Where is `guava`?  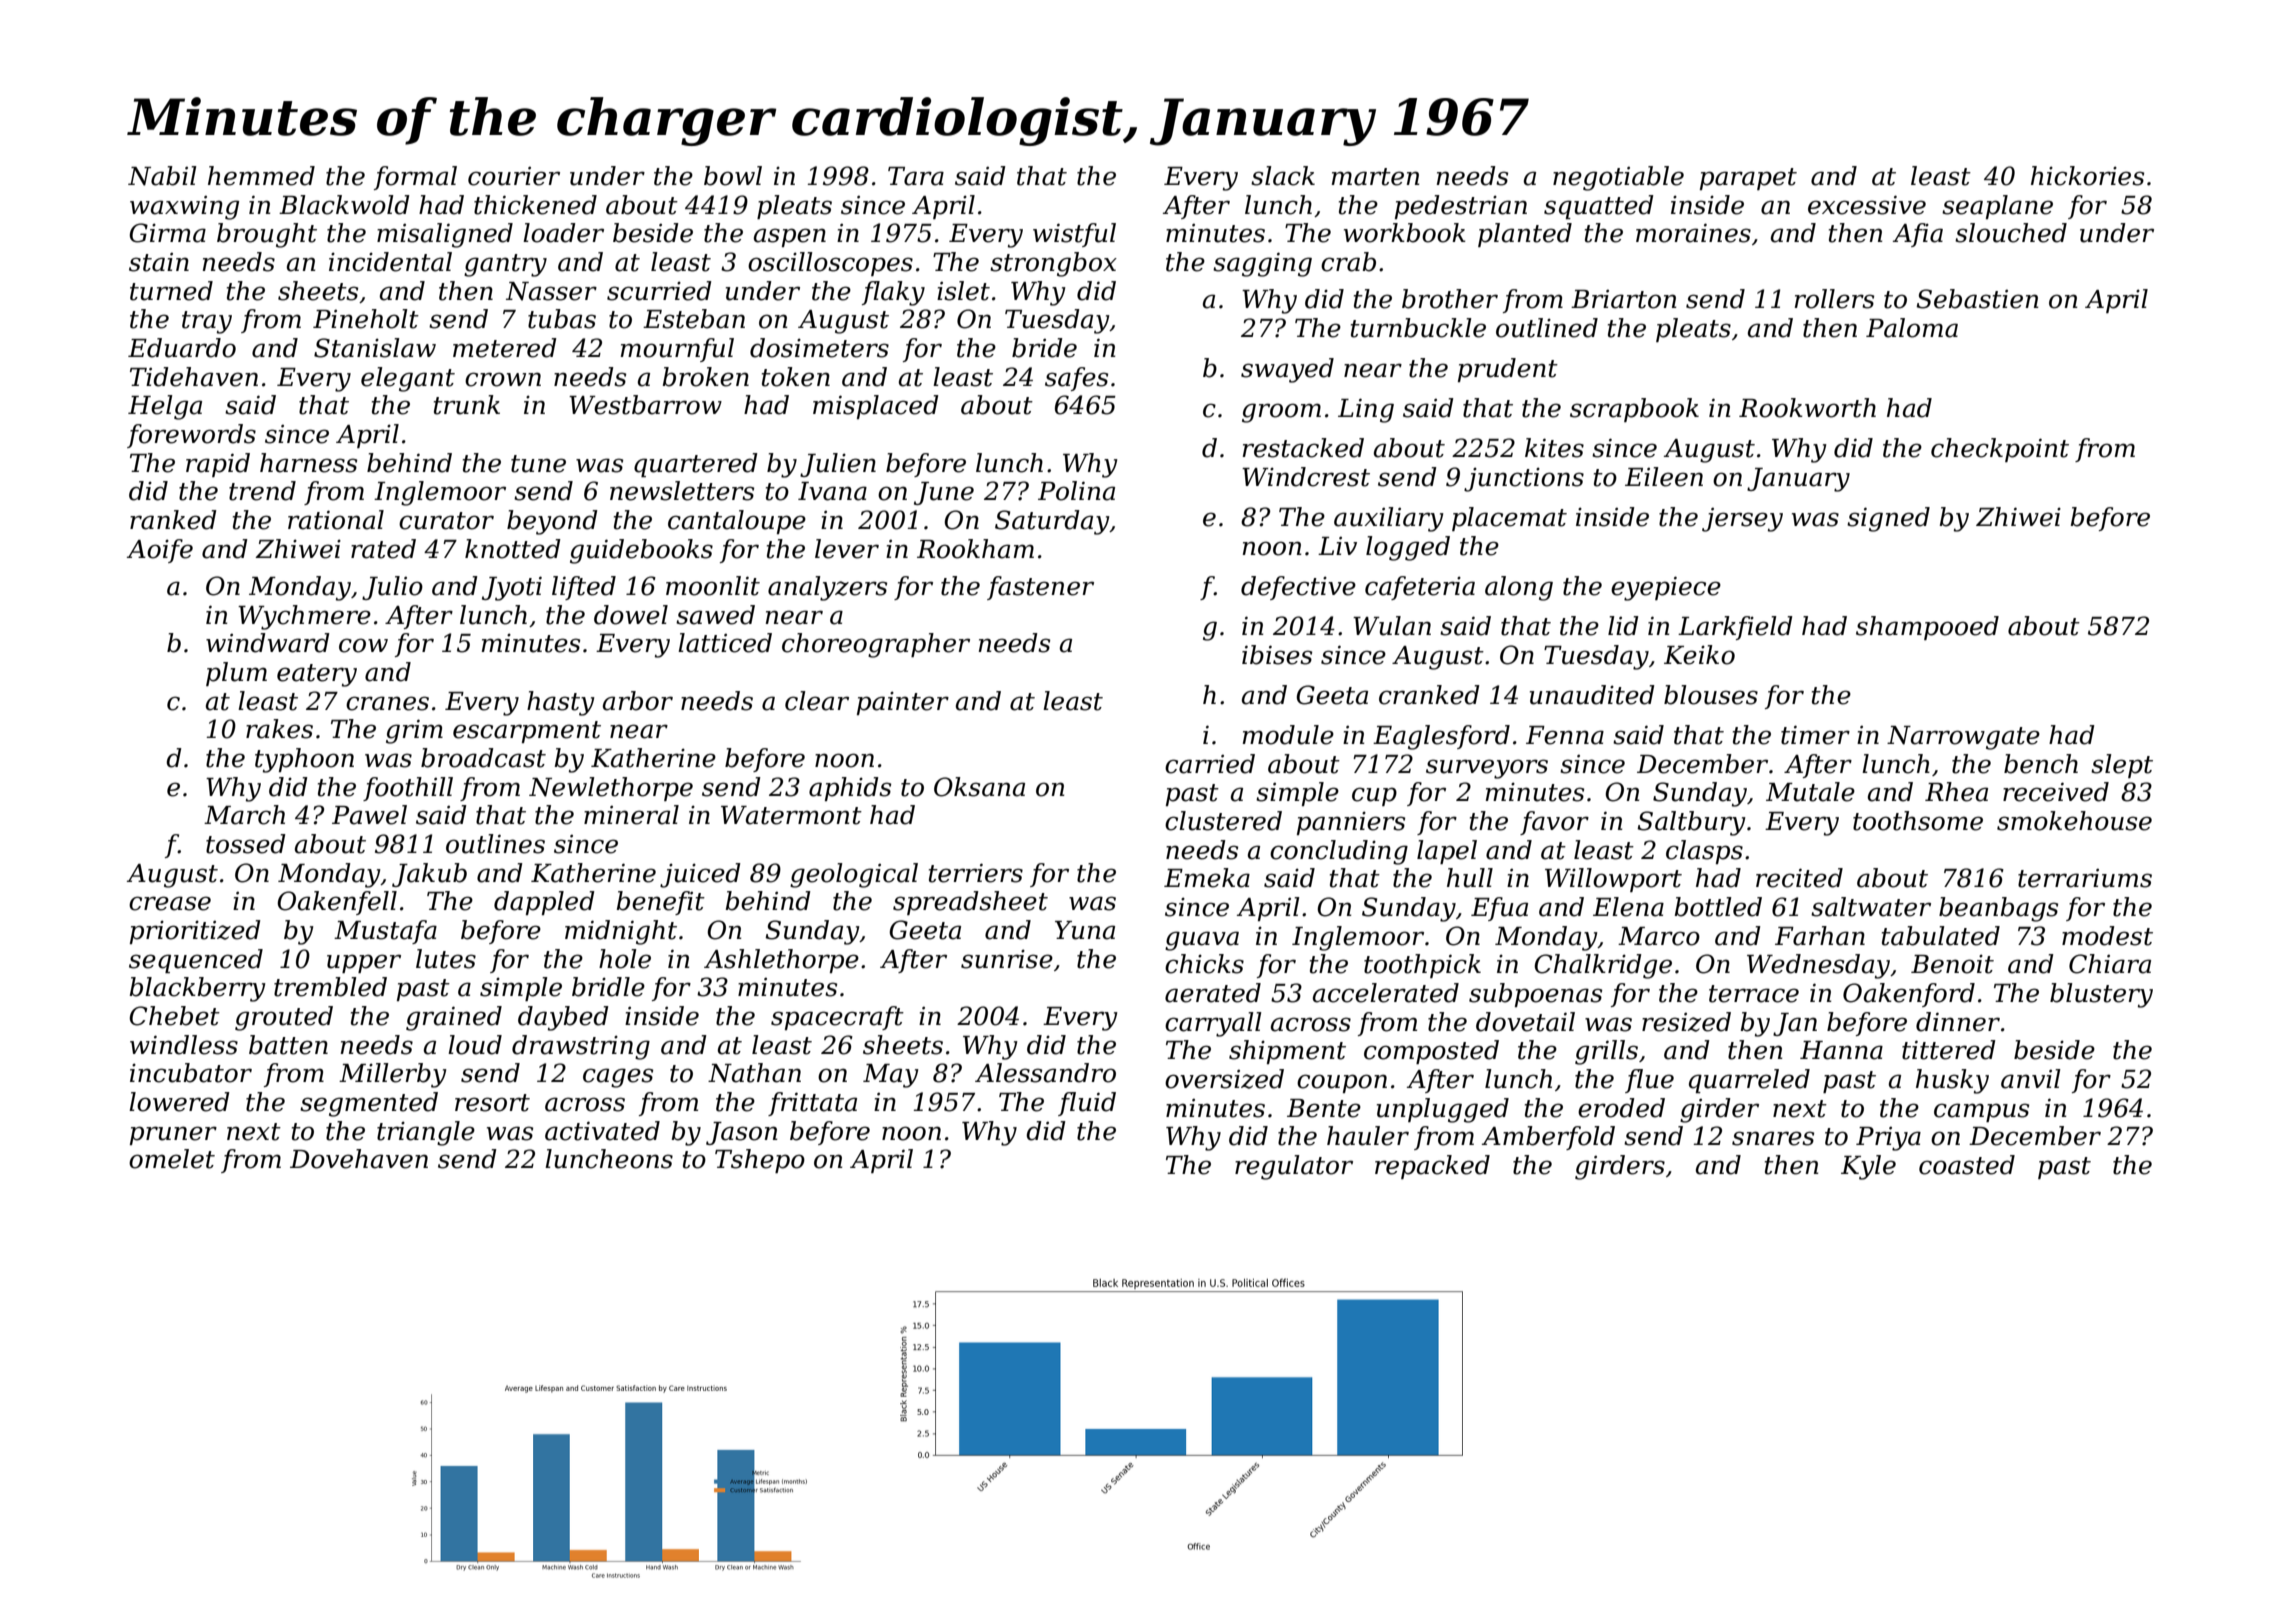 guava is located at coordinates (1202, 941).
